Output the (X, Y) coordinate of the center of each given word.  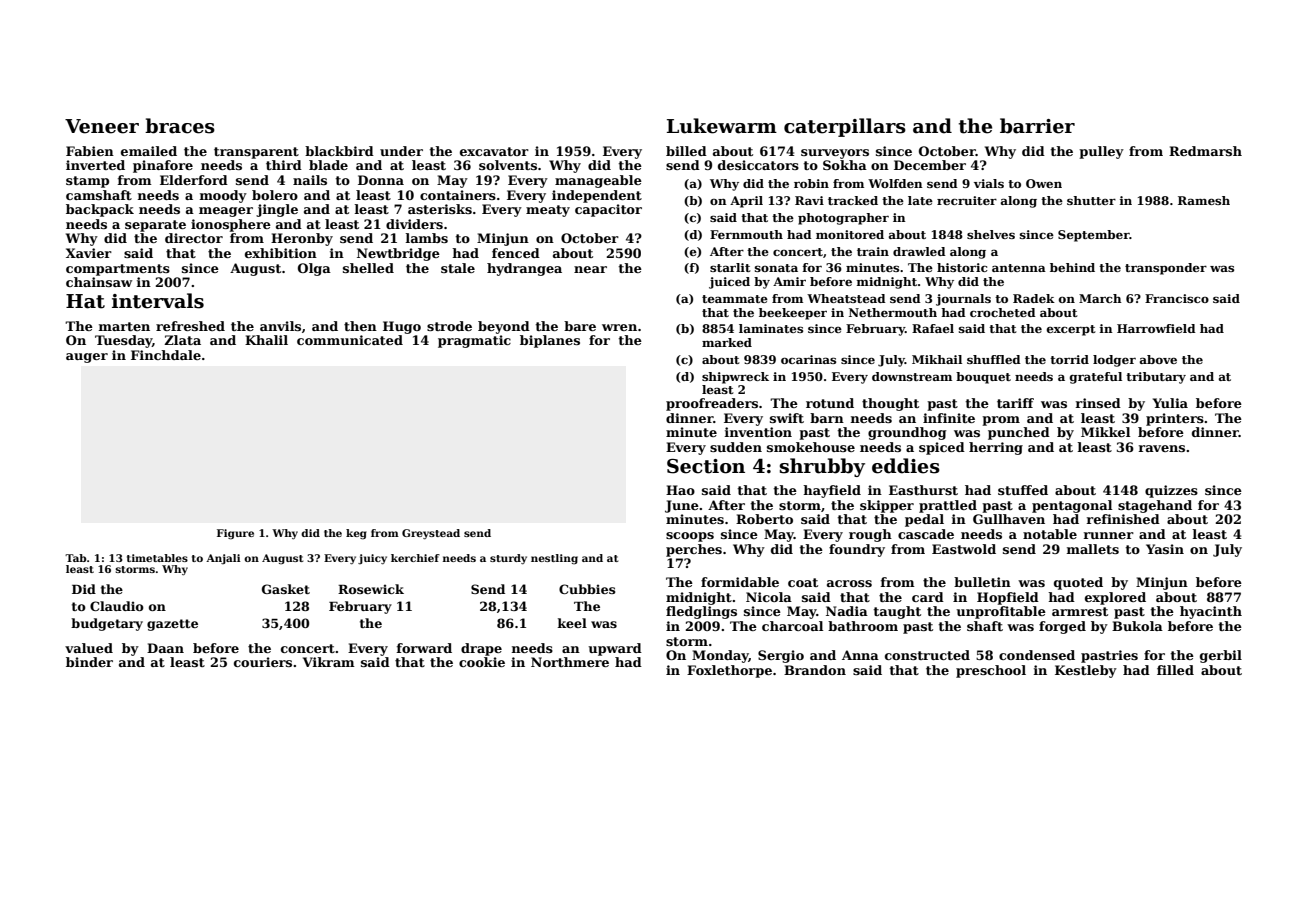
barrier (1037, 126)
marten (124, 326)
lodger (1114, 361)
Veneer (102, 126)
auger (87, 358)
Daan (165, 648)
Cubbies (587, 589)
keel (572, 623)
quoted (1078, 583)
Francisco (1177, 298)
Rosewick (371, 589)
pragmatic (474, 341)
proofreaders (712, 404)
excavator (494, 151)
